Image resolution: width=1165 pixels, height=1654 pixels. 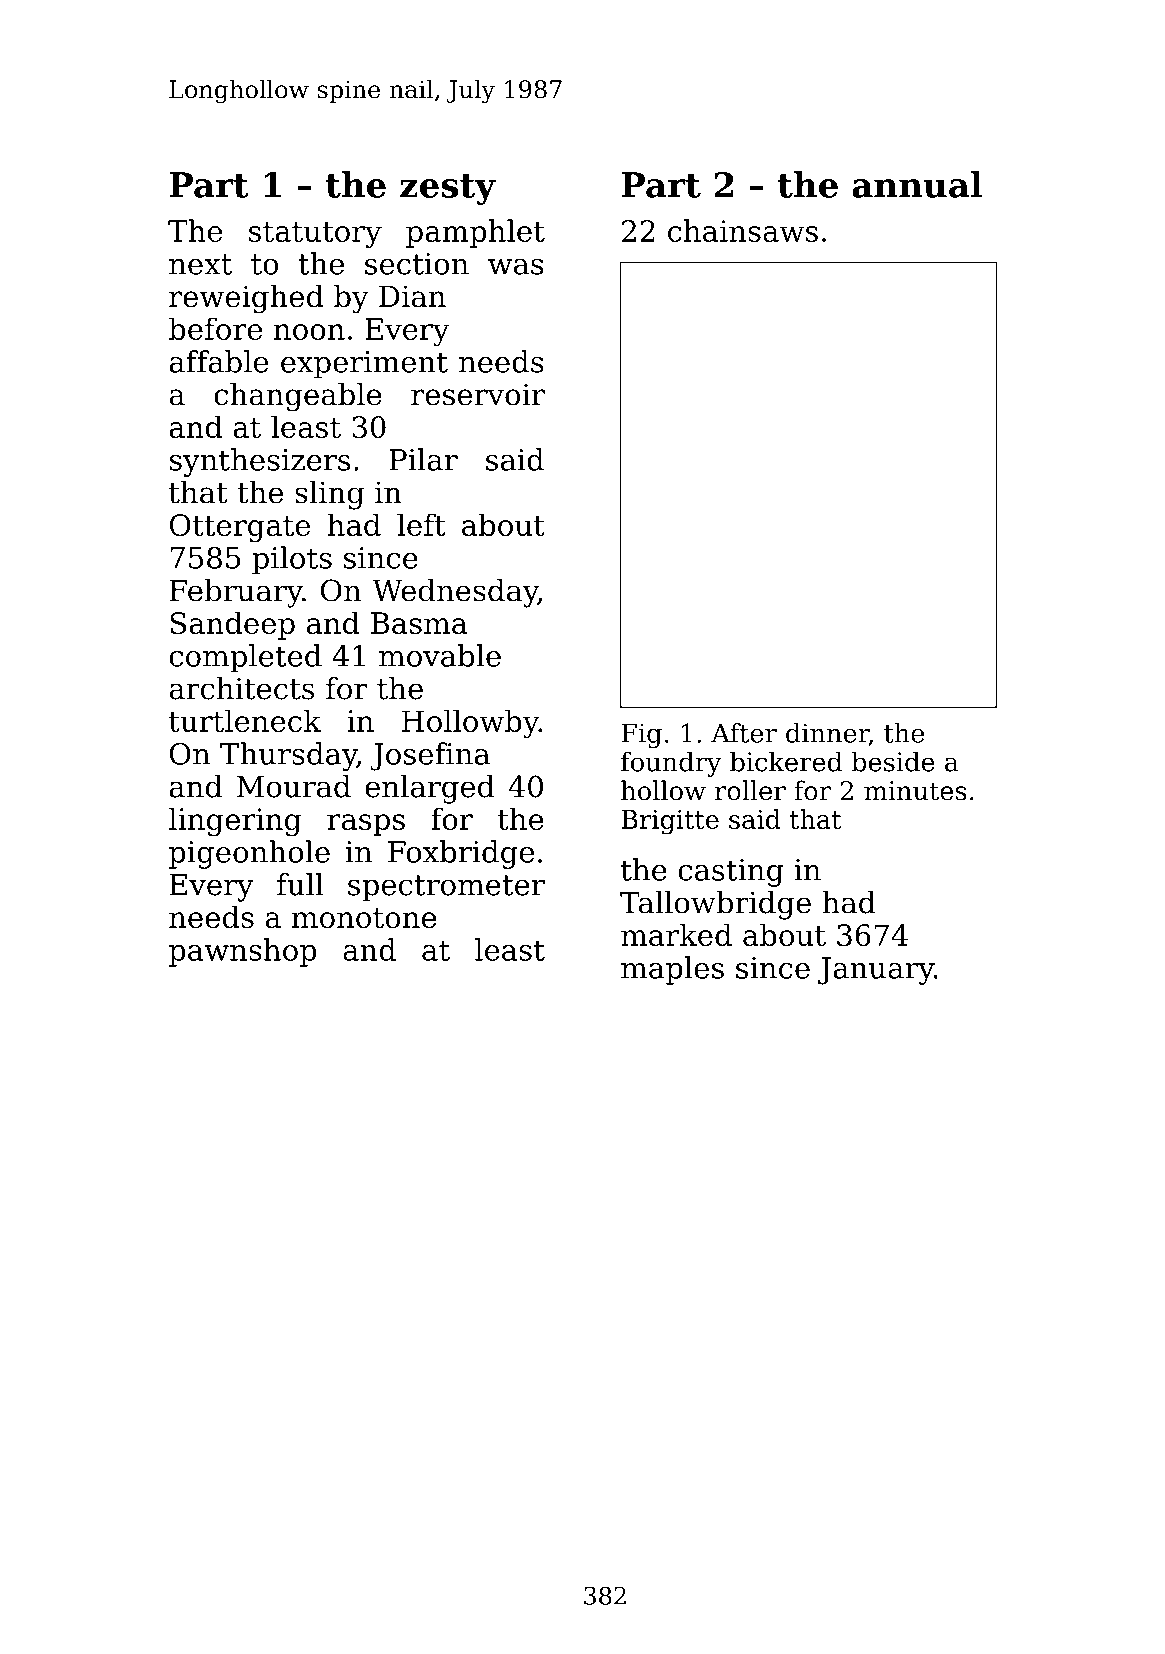 What do you see at coordinates (915, 791) in the screenshot?
I see `minutes` at bounding box center [915, 791].
